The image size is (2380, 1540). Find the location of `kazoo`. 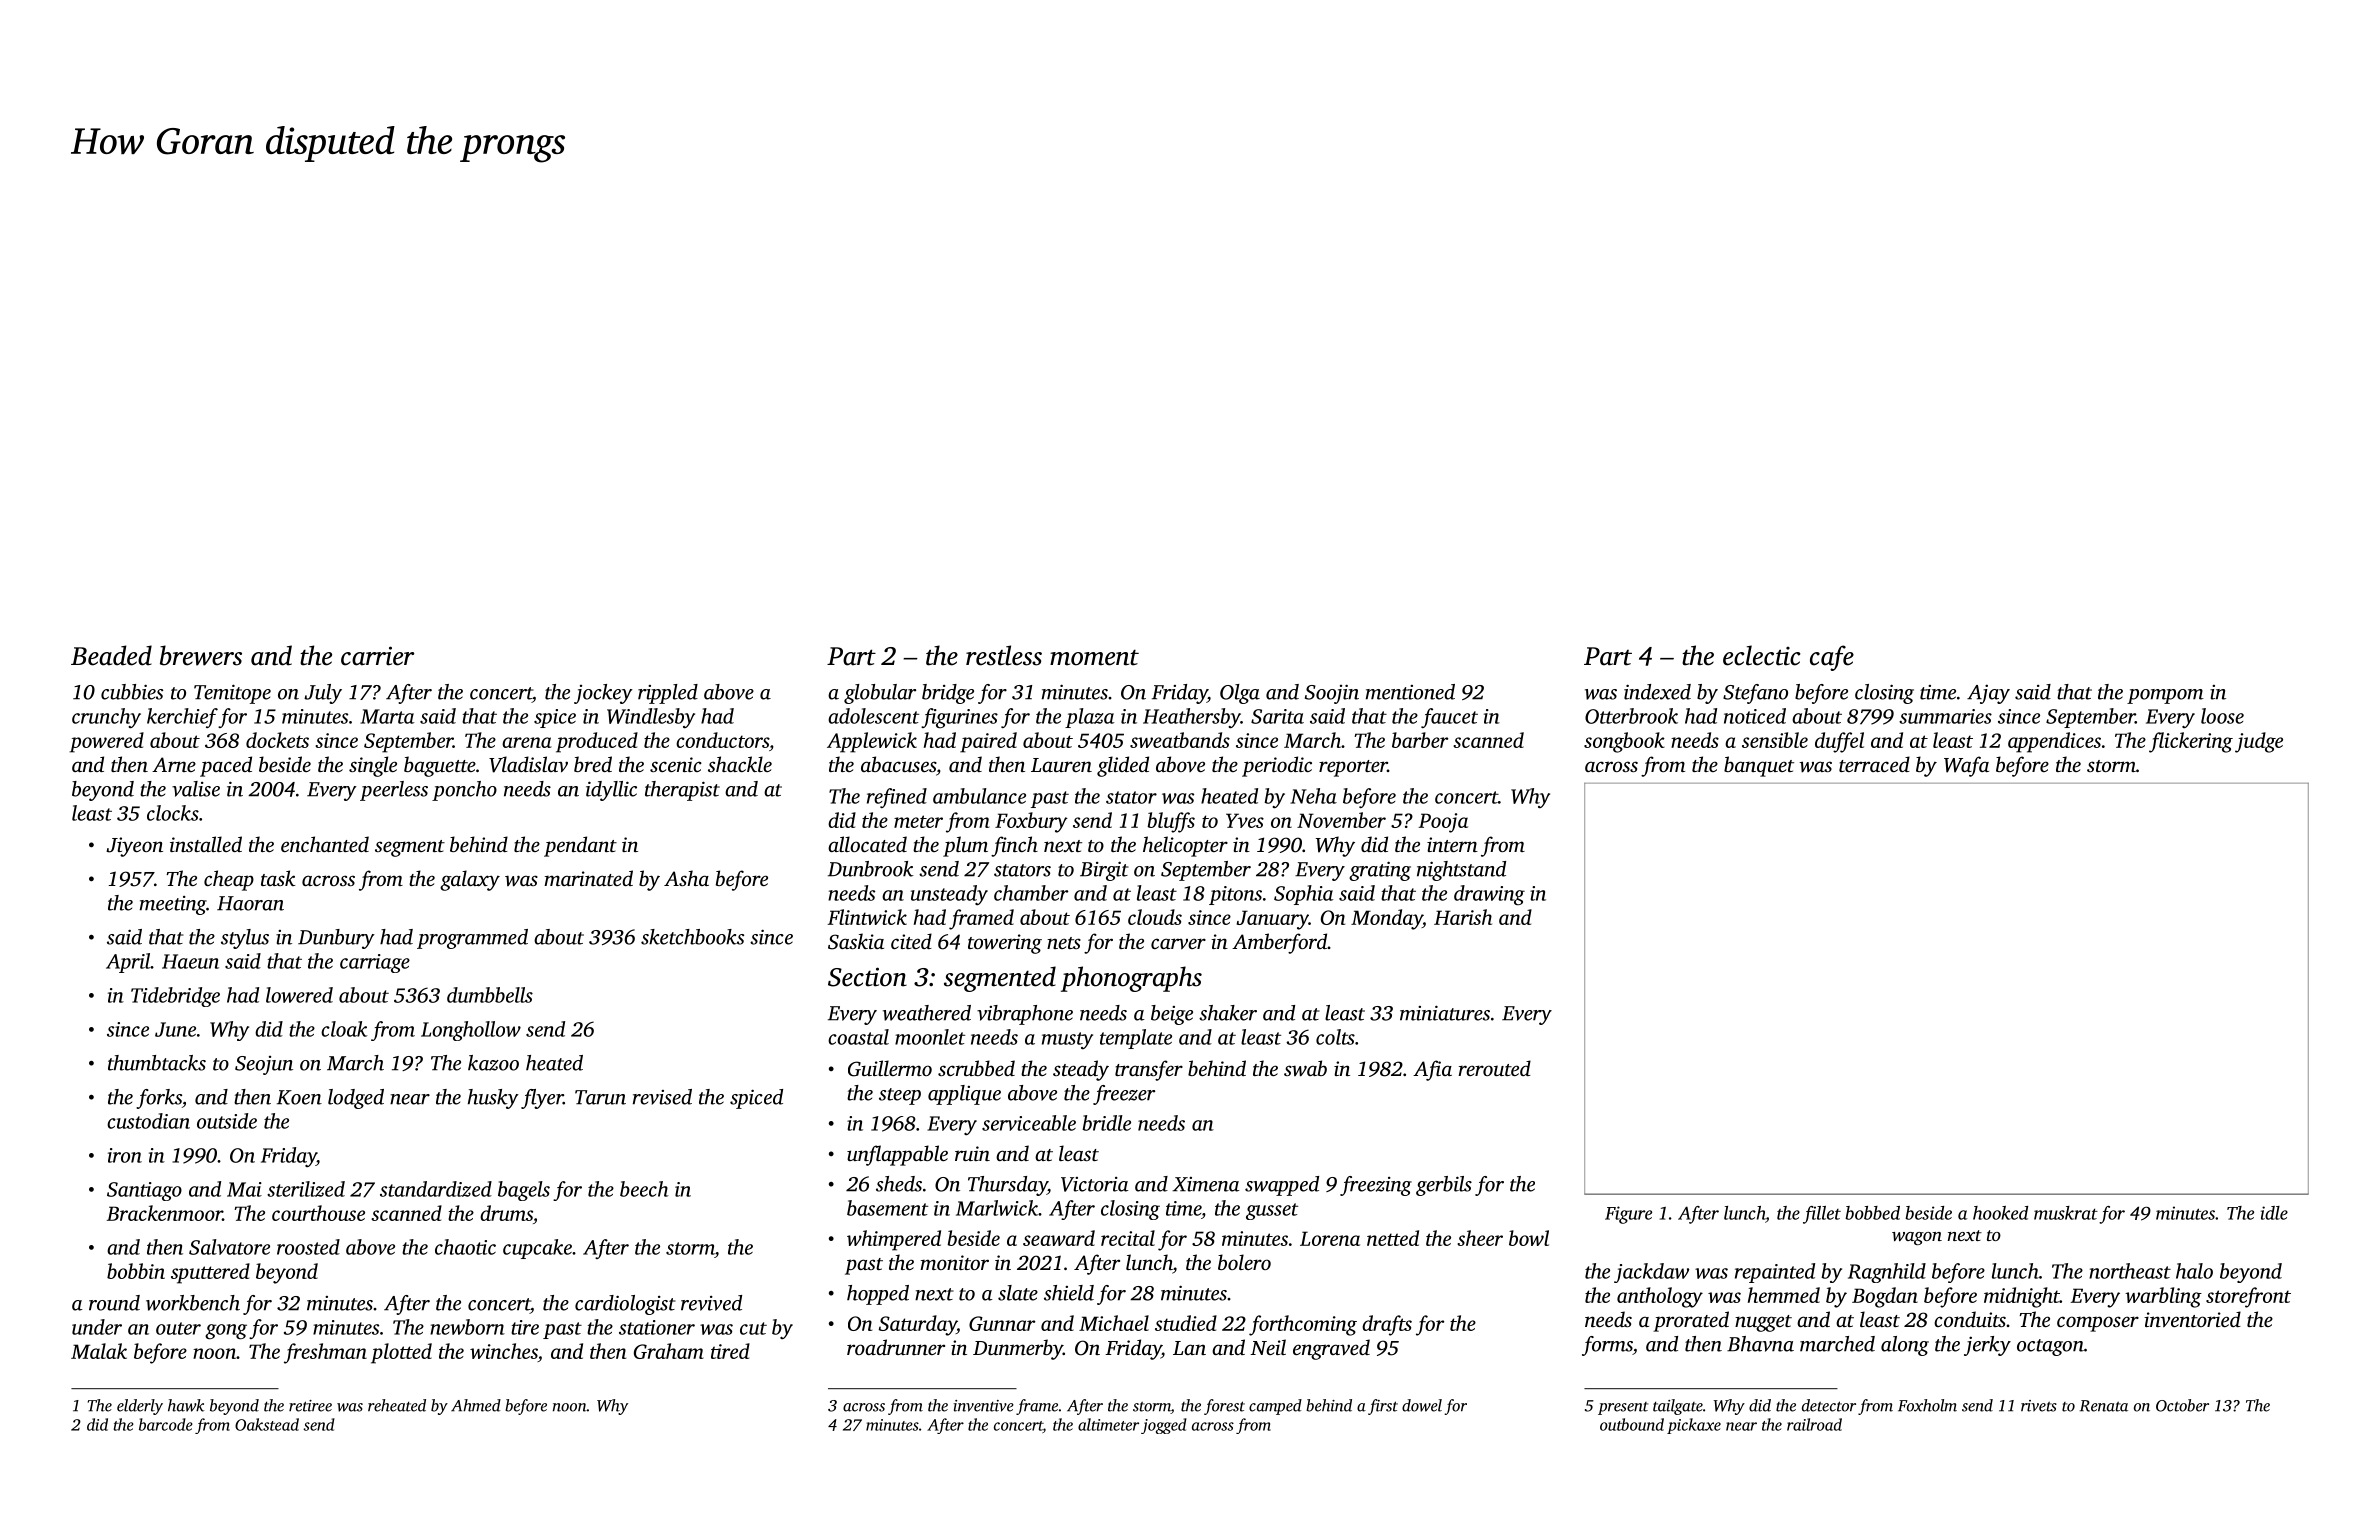

kazoo is located at coordinates (493, 1063).
